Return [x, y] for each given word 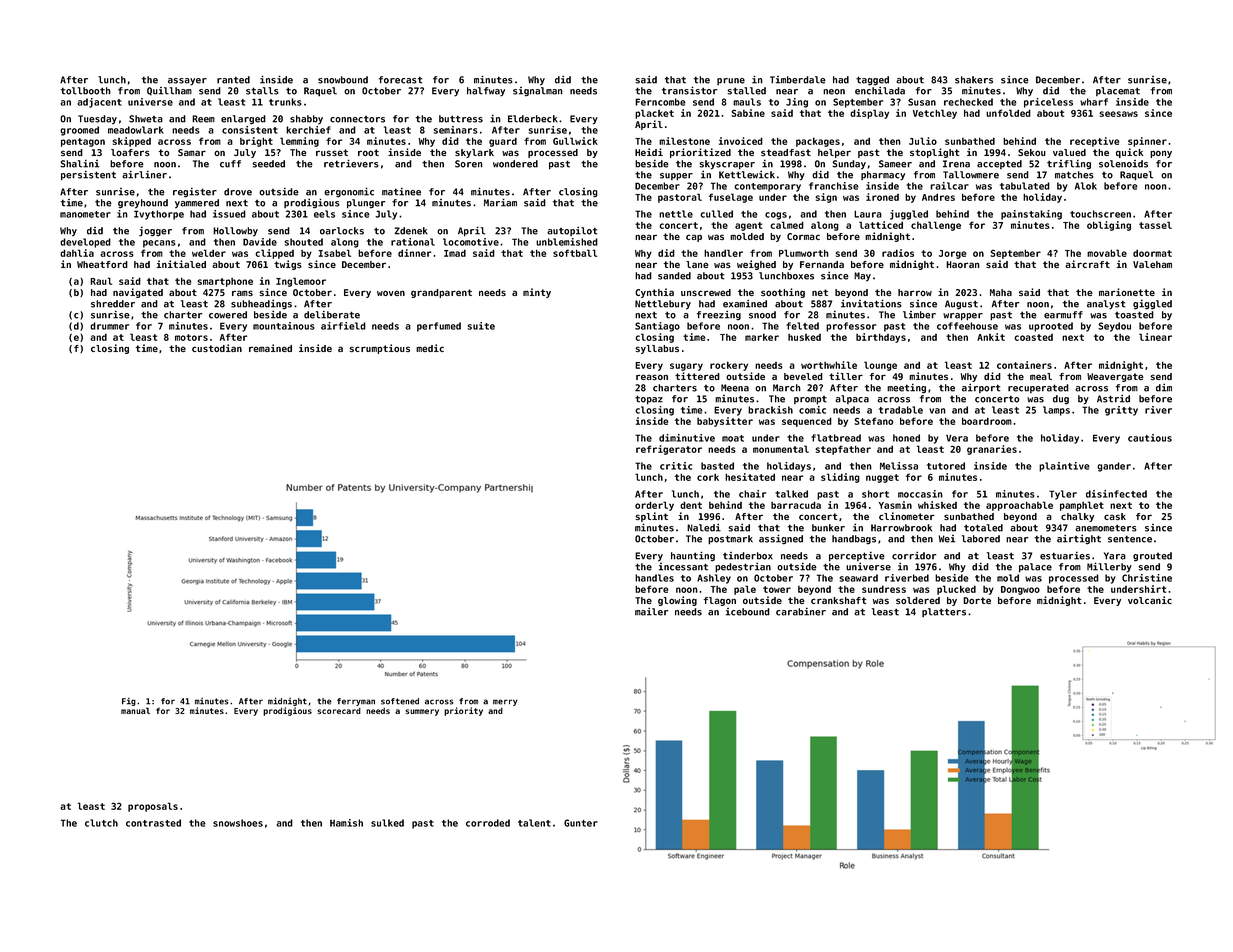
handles [654, 578]
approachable [1019, 506]
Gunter [581, 823]
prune [731, 81]
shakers [974, 80]
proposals [153, 807]
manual [135, 710]
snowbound [343, 80]
